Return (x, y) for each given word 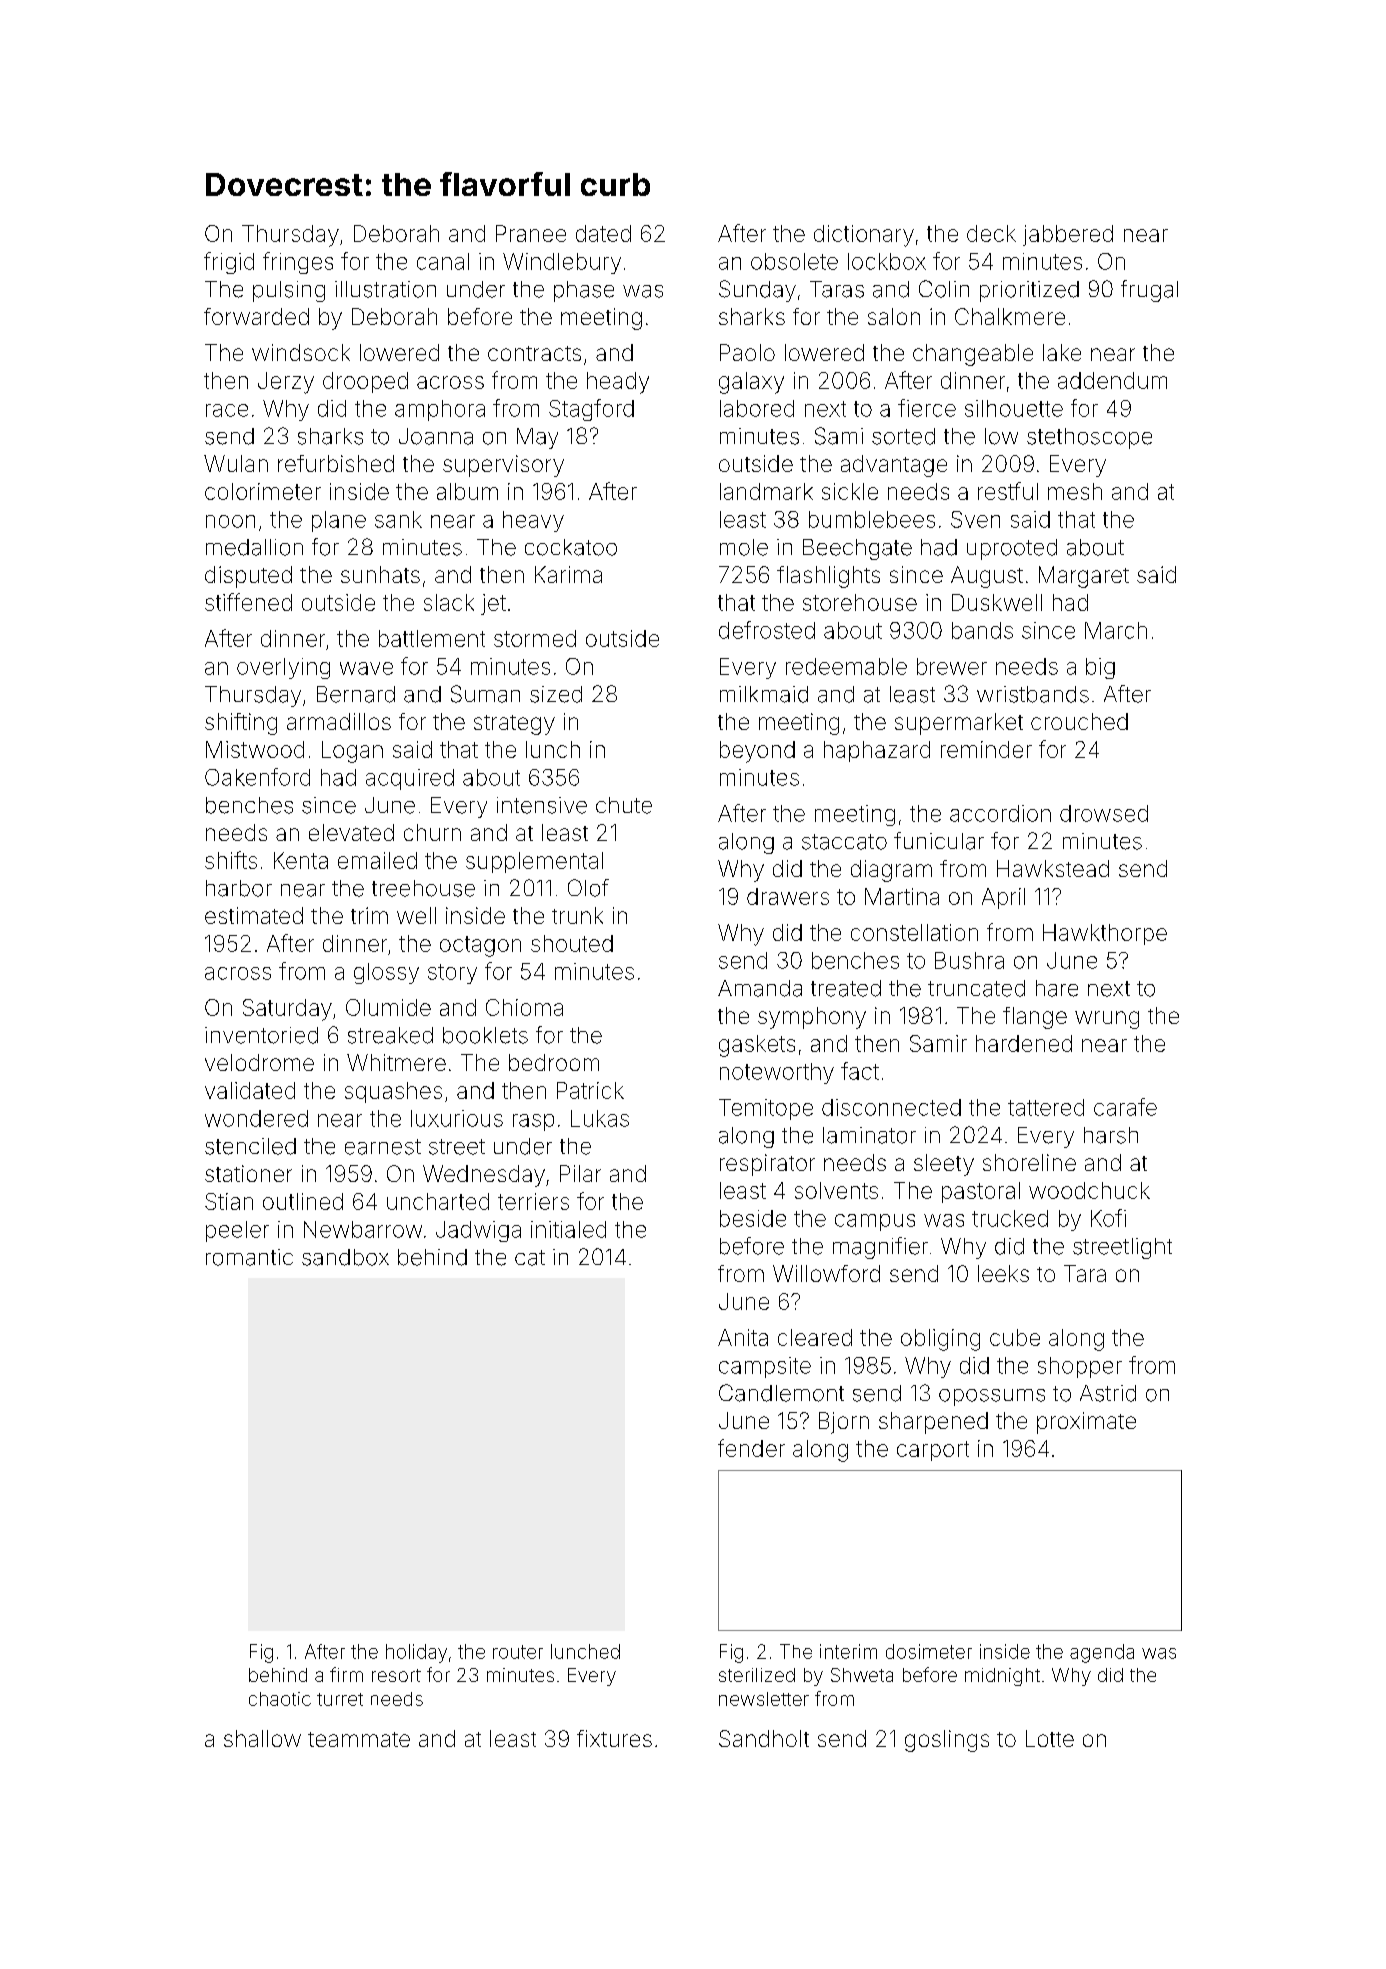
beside (753, 1218)
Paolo (747, 352)
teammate (359, 1739)
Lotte (1050, 1738)
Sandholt (764, 1738)
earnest (383, 1147)
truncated (976, 988)
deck (991, 233)
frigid (229, 263)
